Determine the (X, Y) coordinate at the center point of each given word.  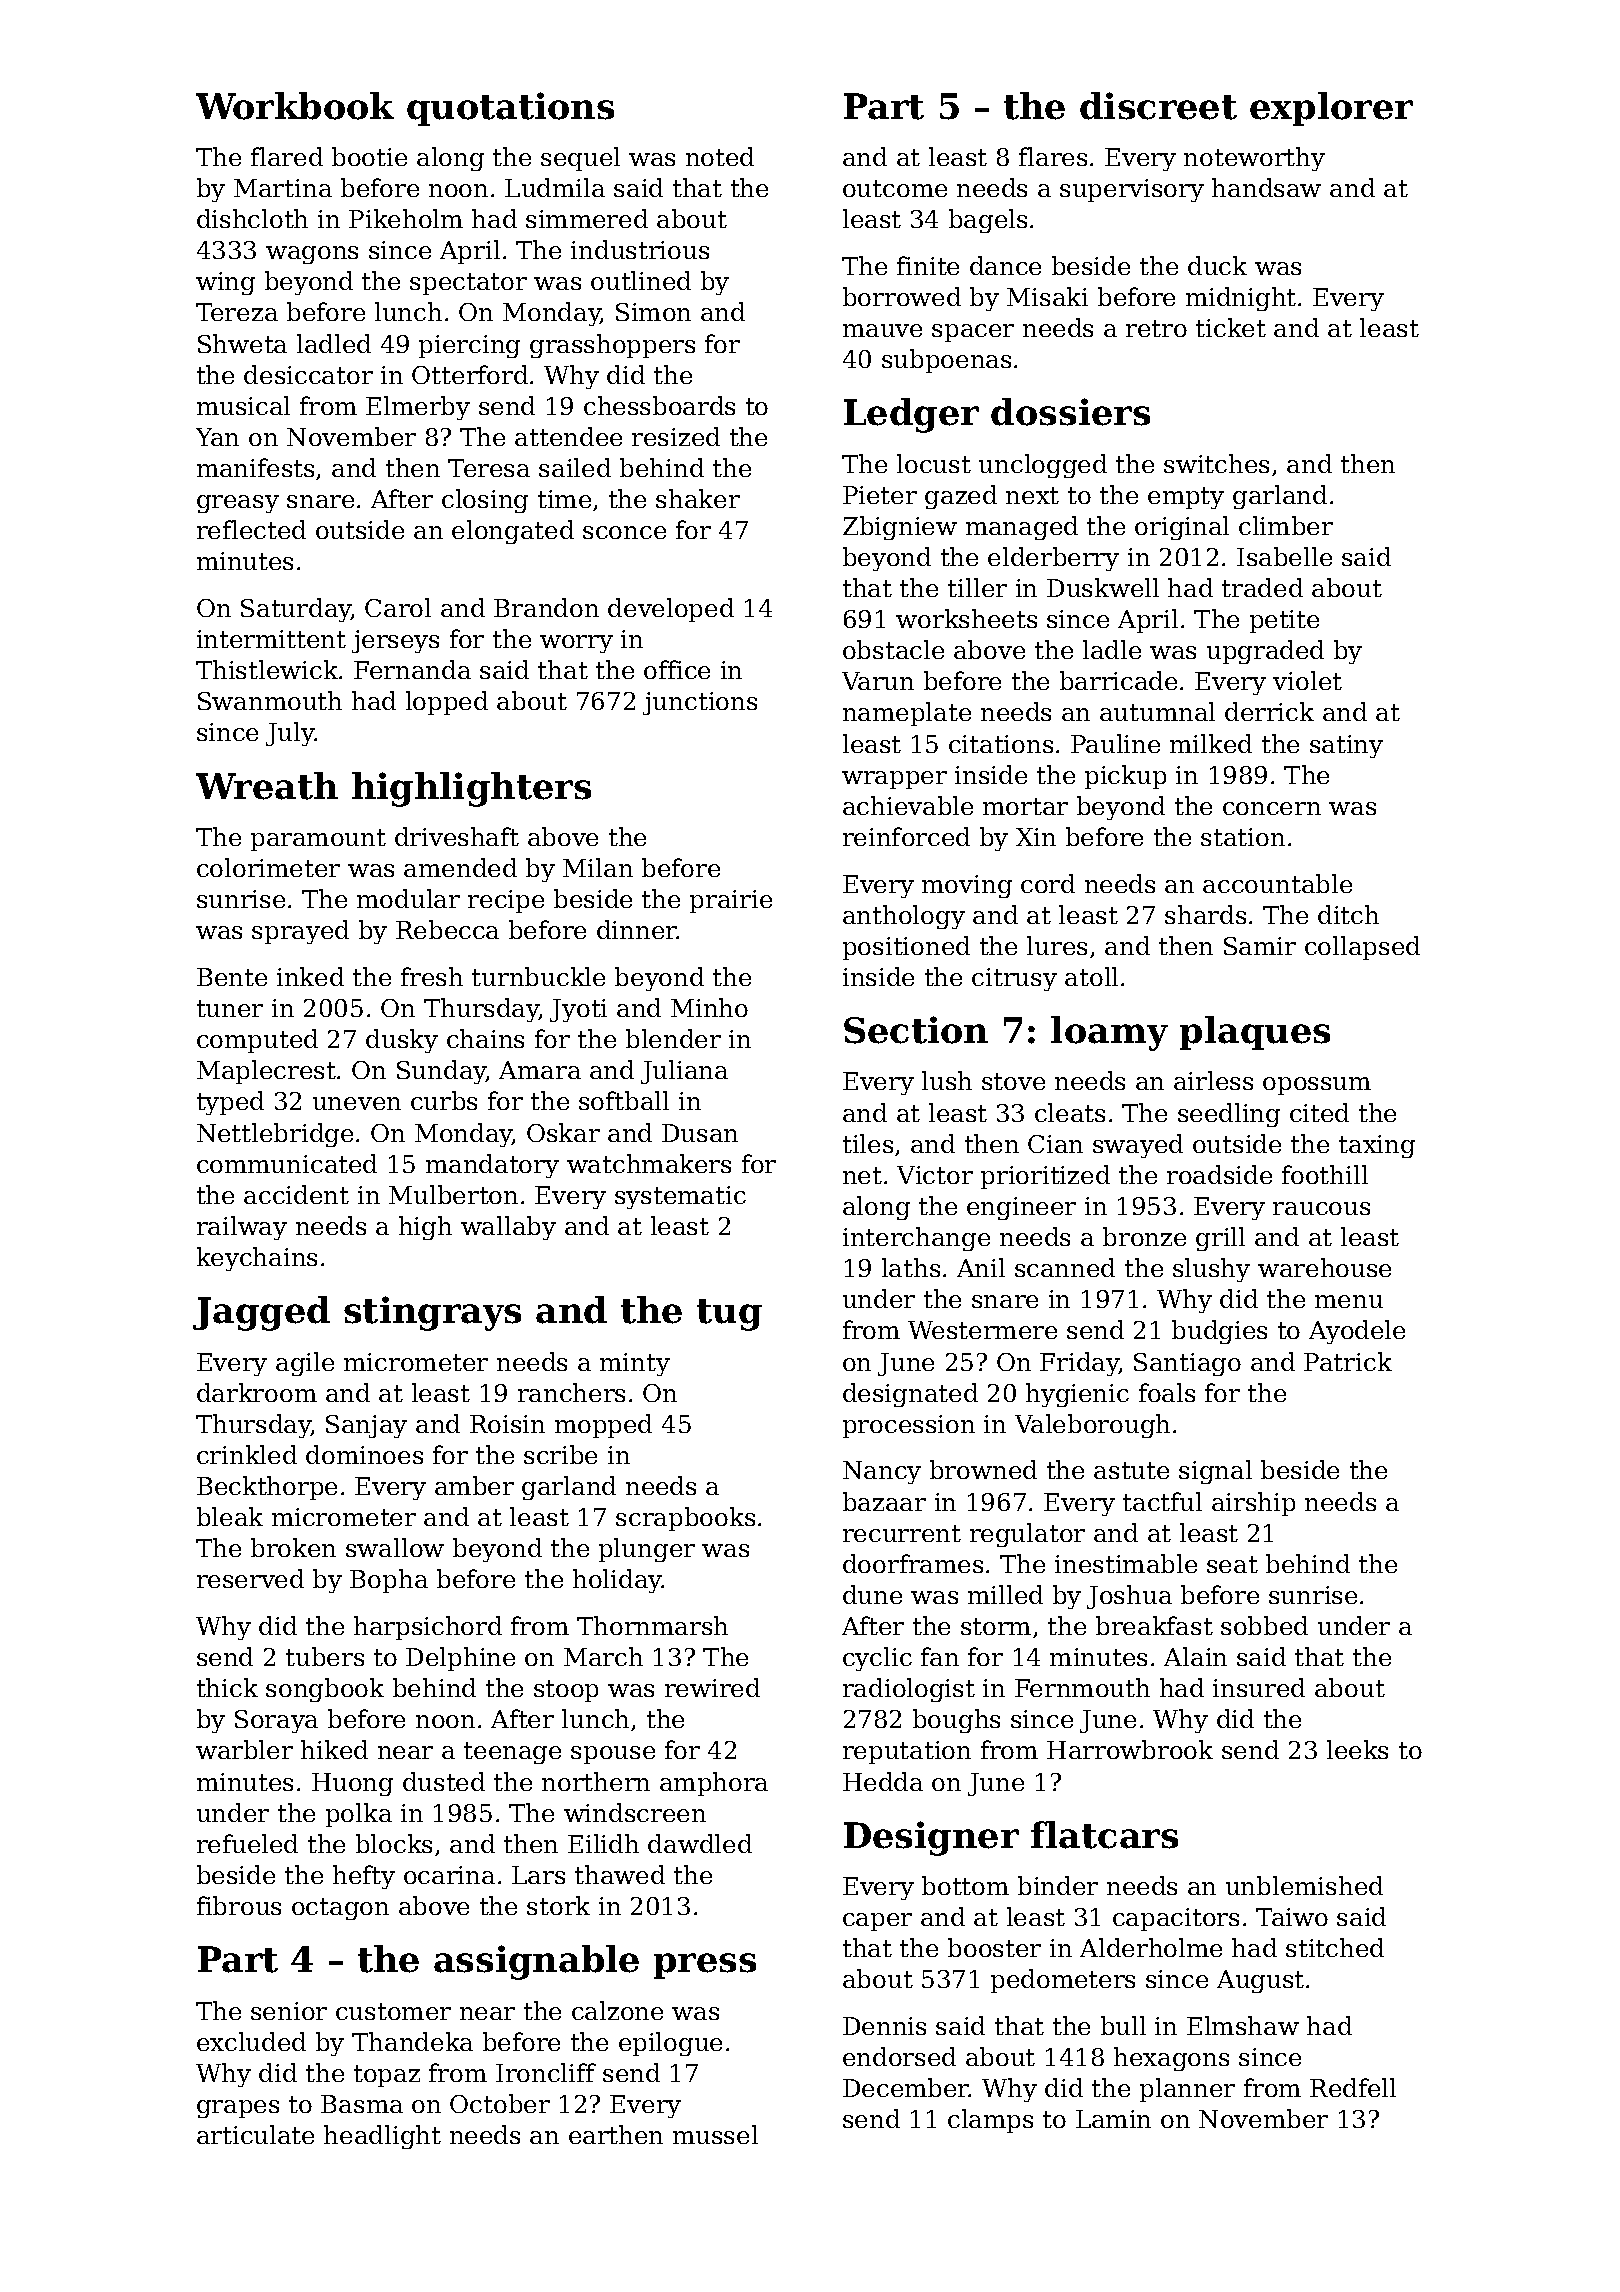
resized (676, 436)
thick (227, 1687)
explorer (1331, 109)
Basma (362, 2104)
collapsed (1362, 948)
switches (1216, 463)
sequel (580, 159)
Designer (931, 1838)
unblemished (1304, 1885)
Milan (598, 867)
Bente (232, 977)
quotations (510, 109)
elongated (513, 532)
